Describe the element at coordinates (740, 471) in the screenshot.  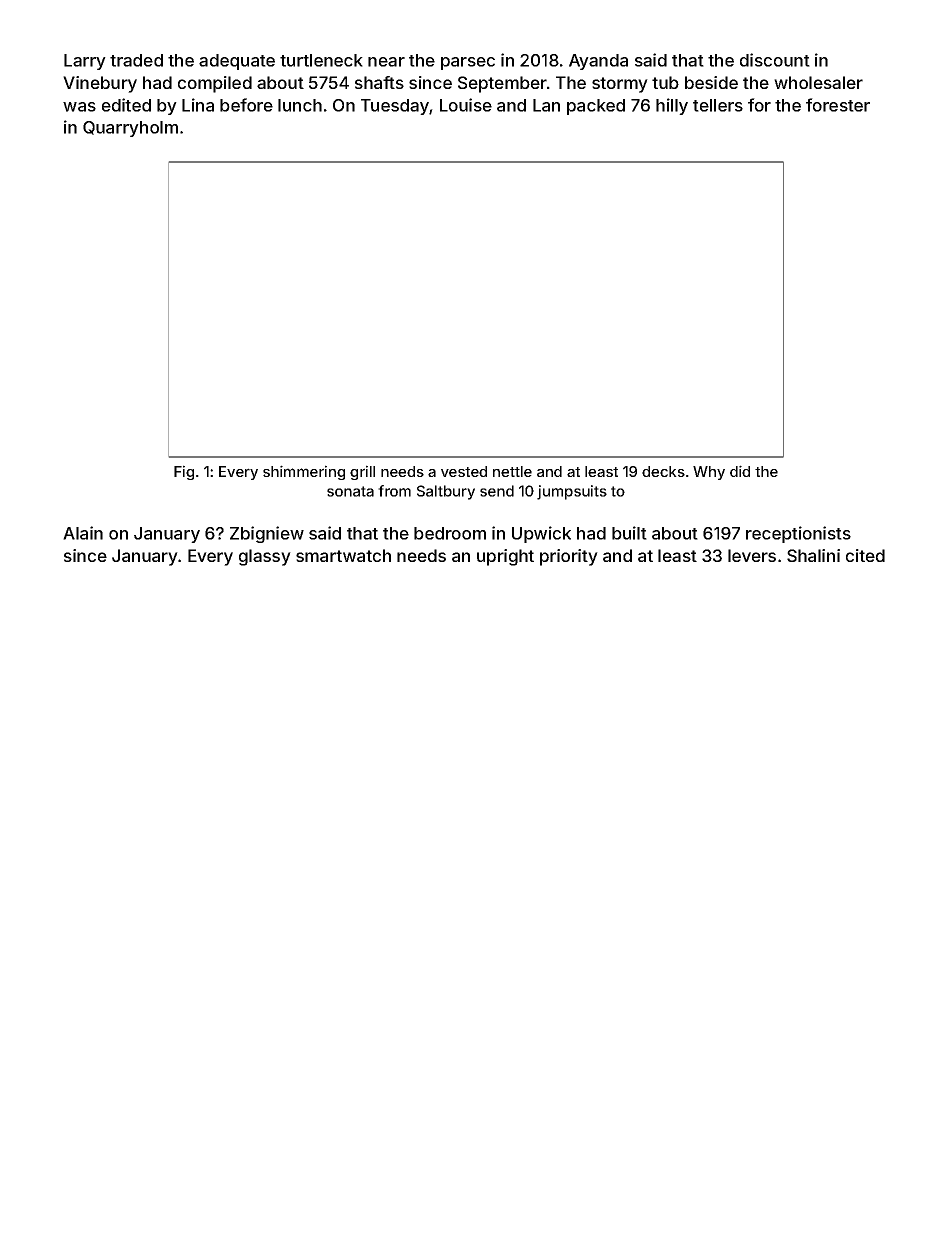
I see `did` at that location.
